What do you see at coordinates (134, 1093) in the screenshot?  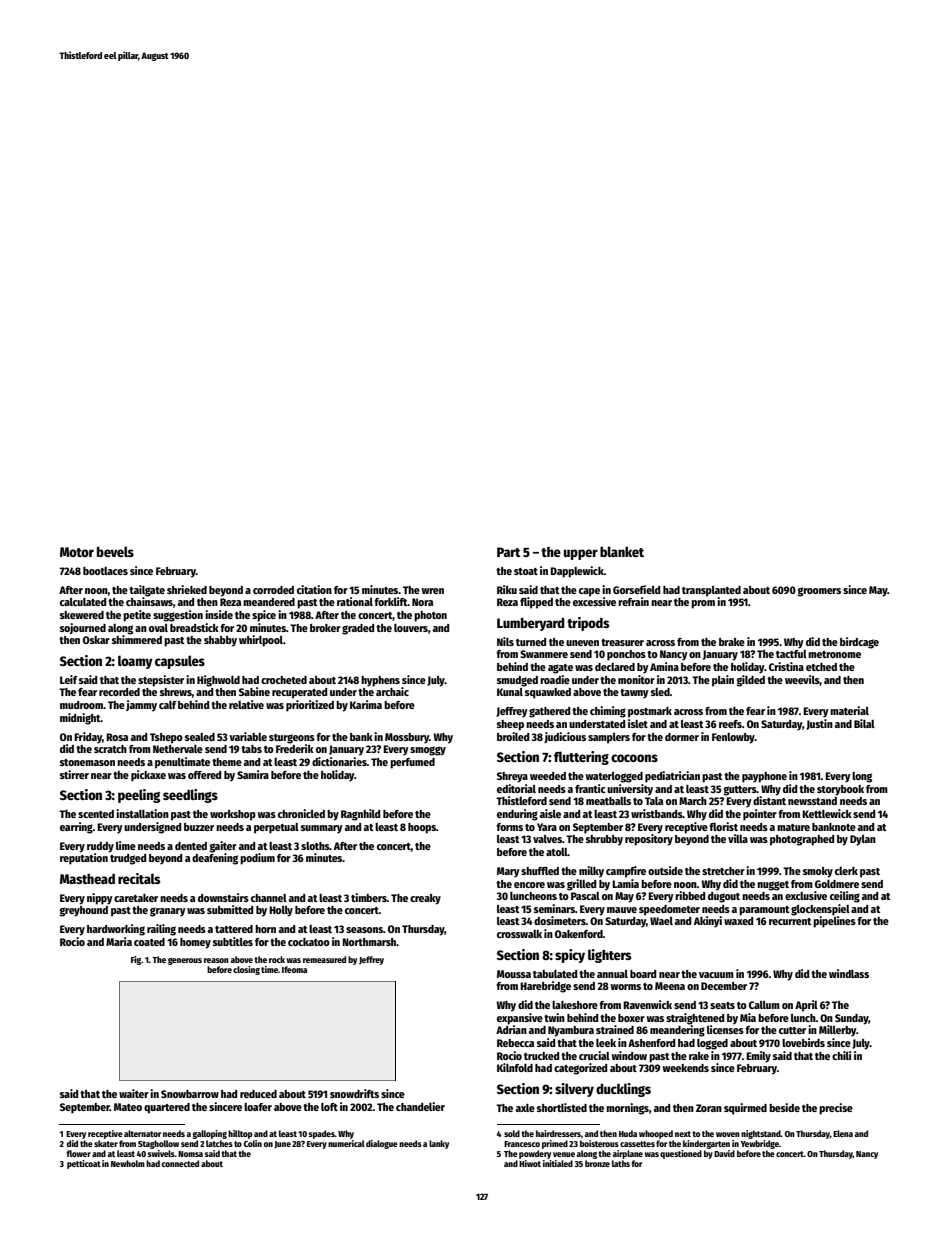 I see `waiter` at bounding box center [134, 1093].
